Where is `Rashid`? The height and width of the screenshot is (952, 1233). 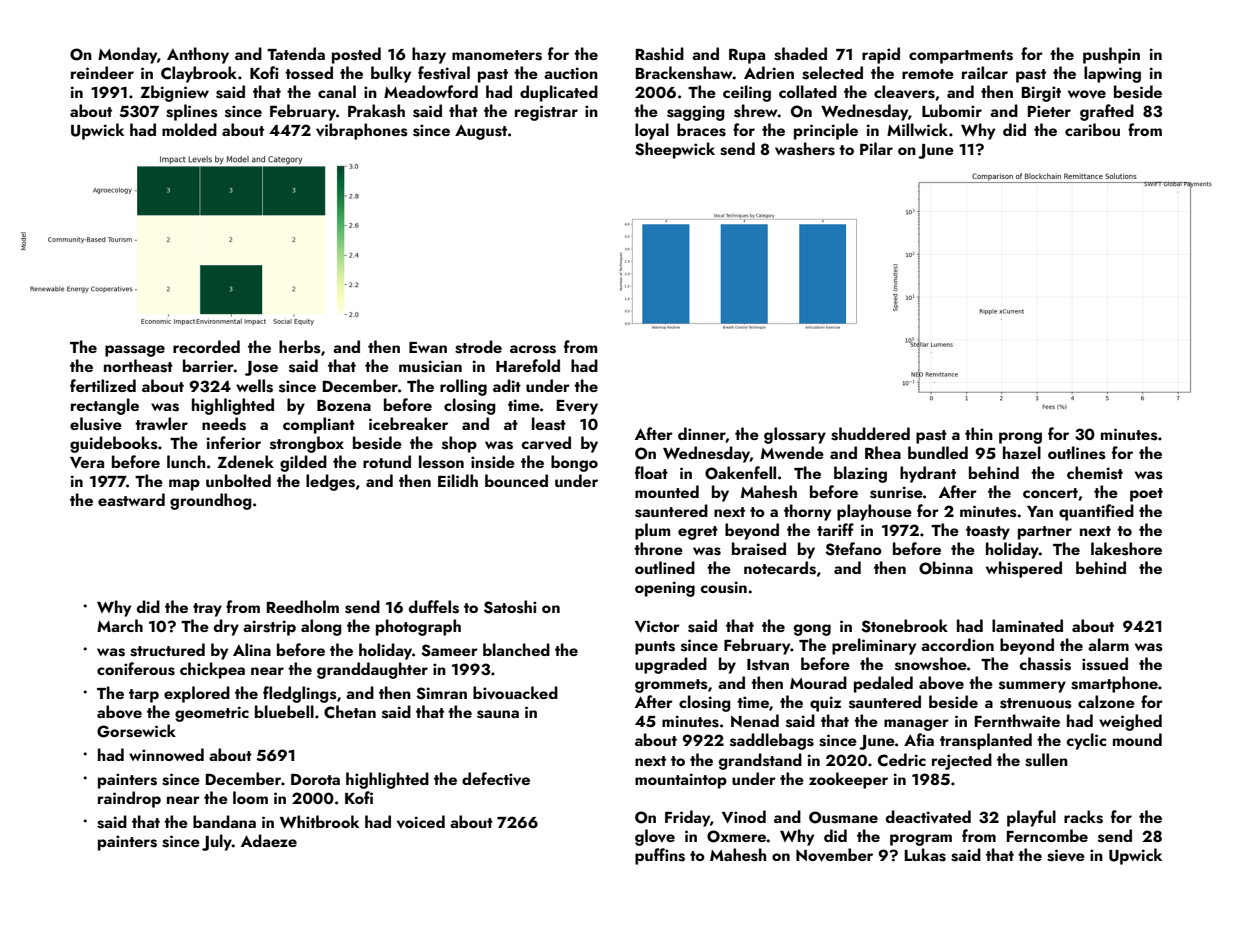 Rashid is located at coordinates (660, 54).
